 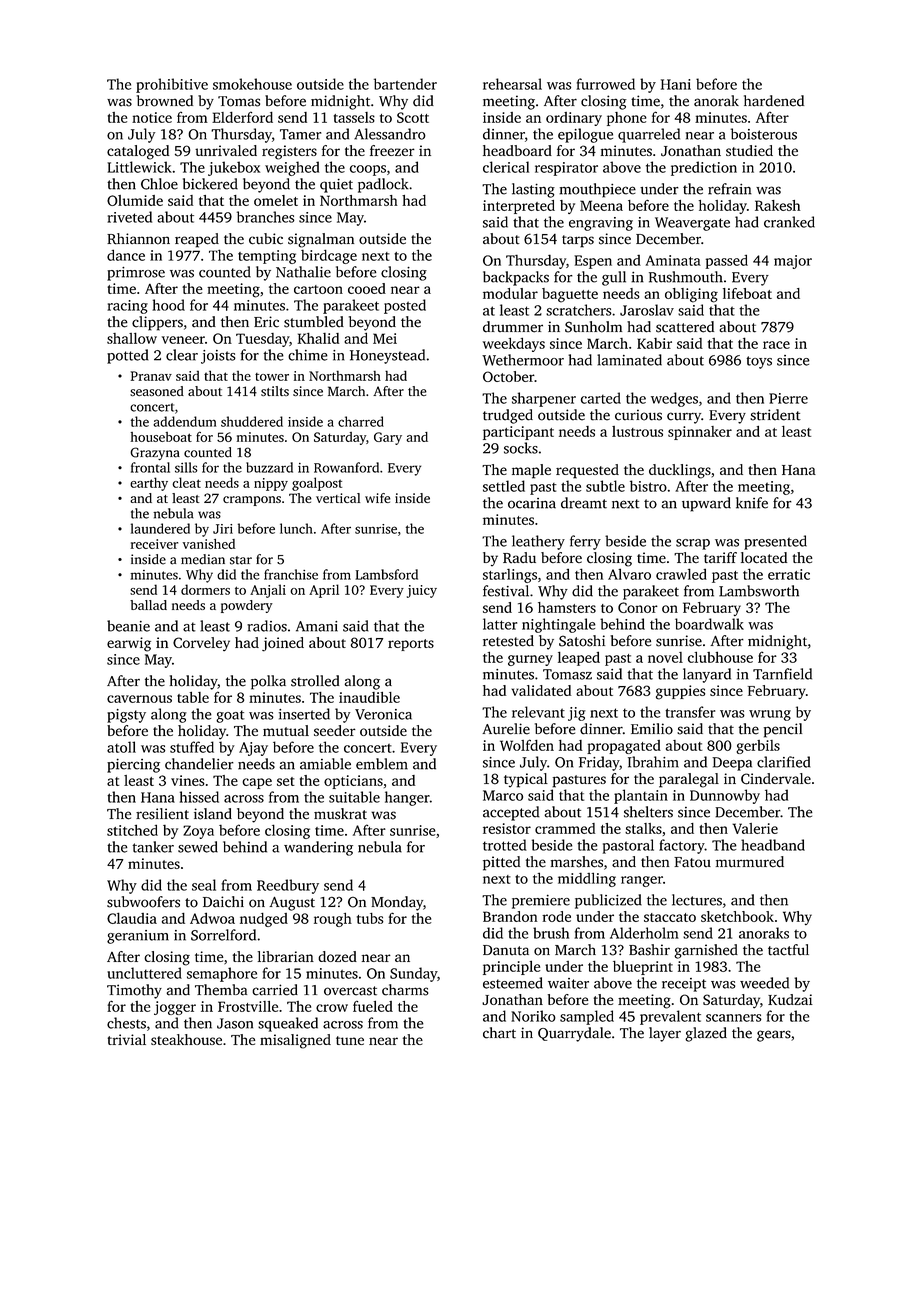 What do you see at coordinates (533, 1016) in the document?
I see `Noriko` at bounding box center [533, 1016].
